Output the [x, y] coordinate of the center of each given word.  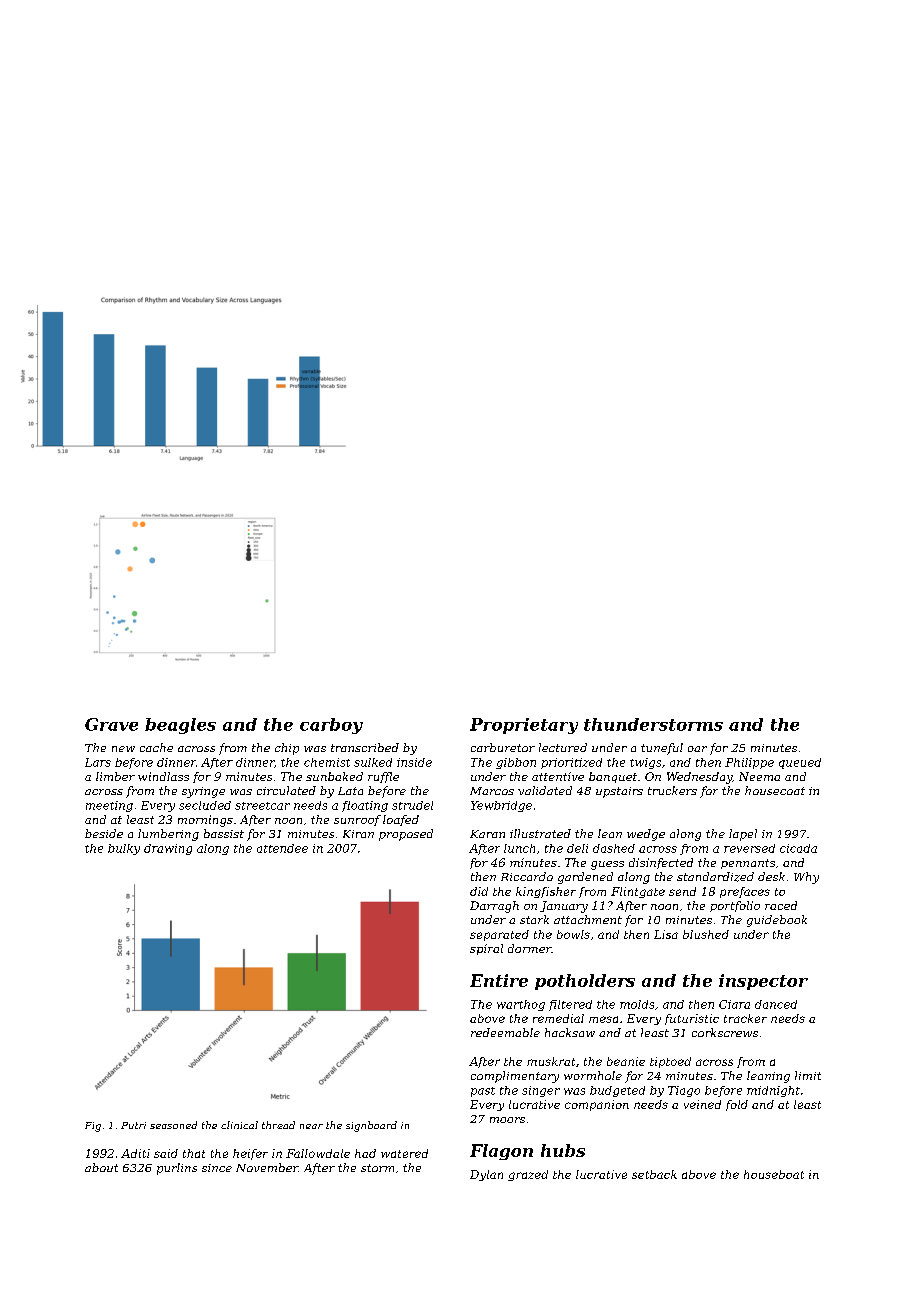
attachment [588, 919]
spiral [486, 949]
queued [800, 763]
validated [545, 790]
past [483, 1092]
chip [287, 749]
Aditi [135, 1153]
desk [771, 876]
